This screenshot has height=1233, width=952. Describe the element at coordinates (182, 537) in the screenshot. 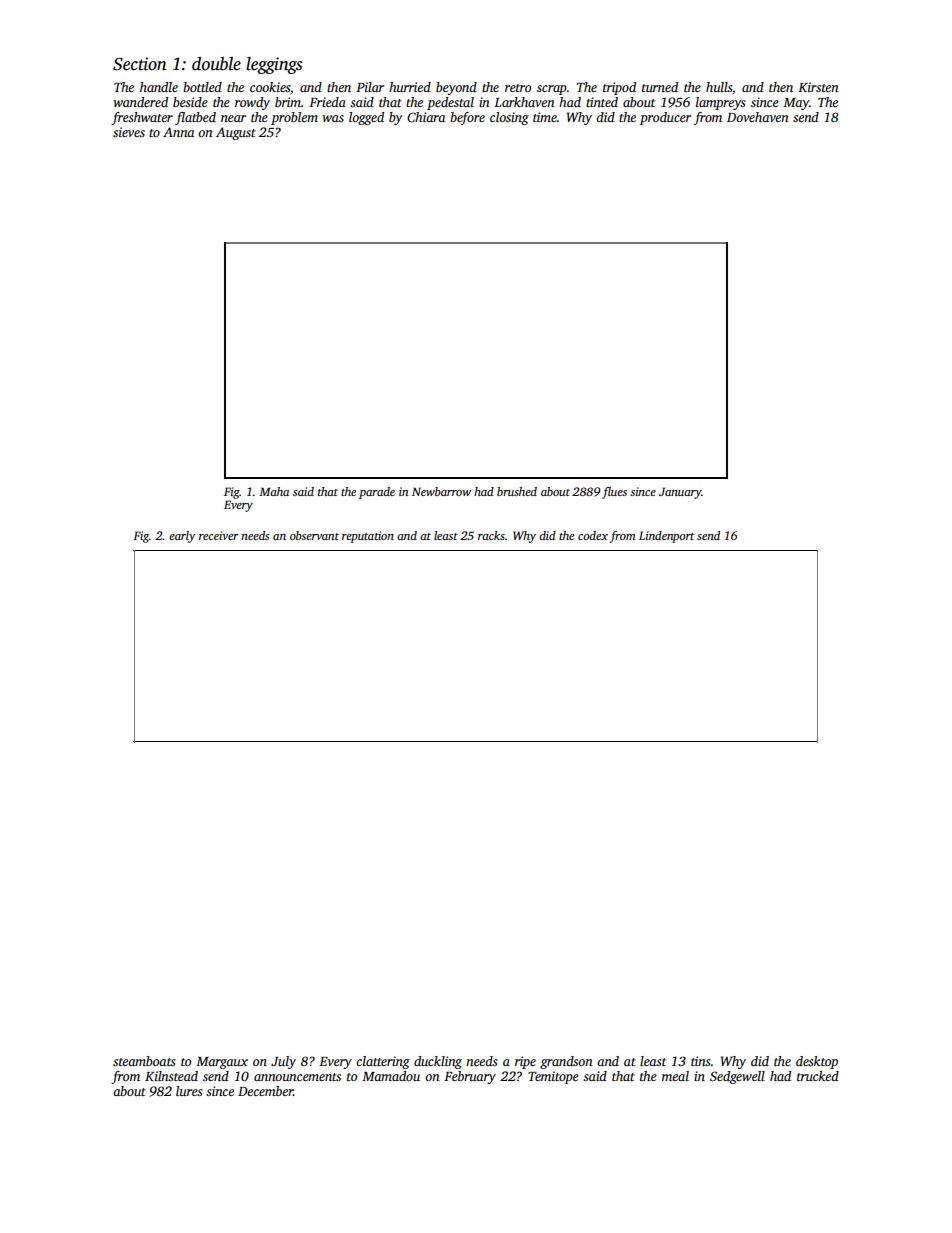

I see `early` at that location.
